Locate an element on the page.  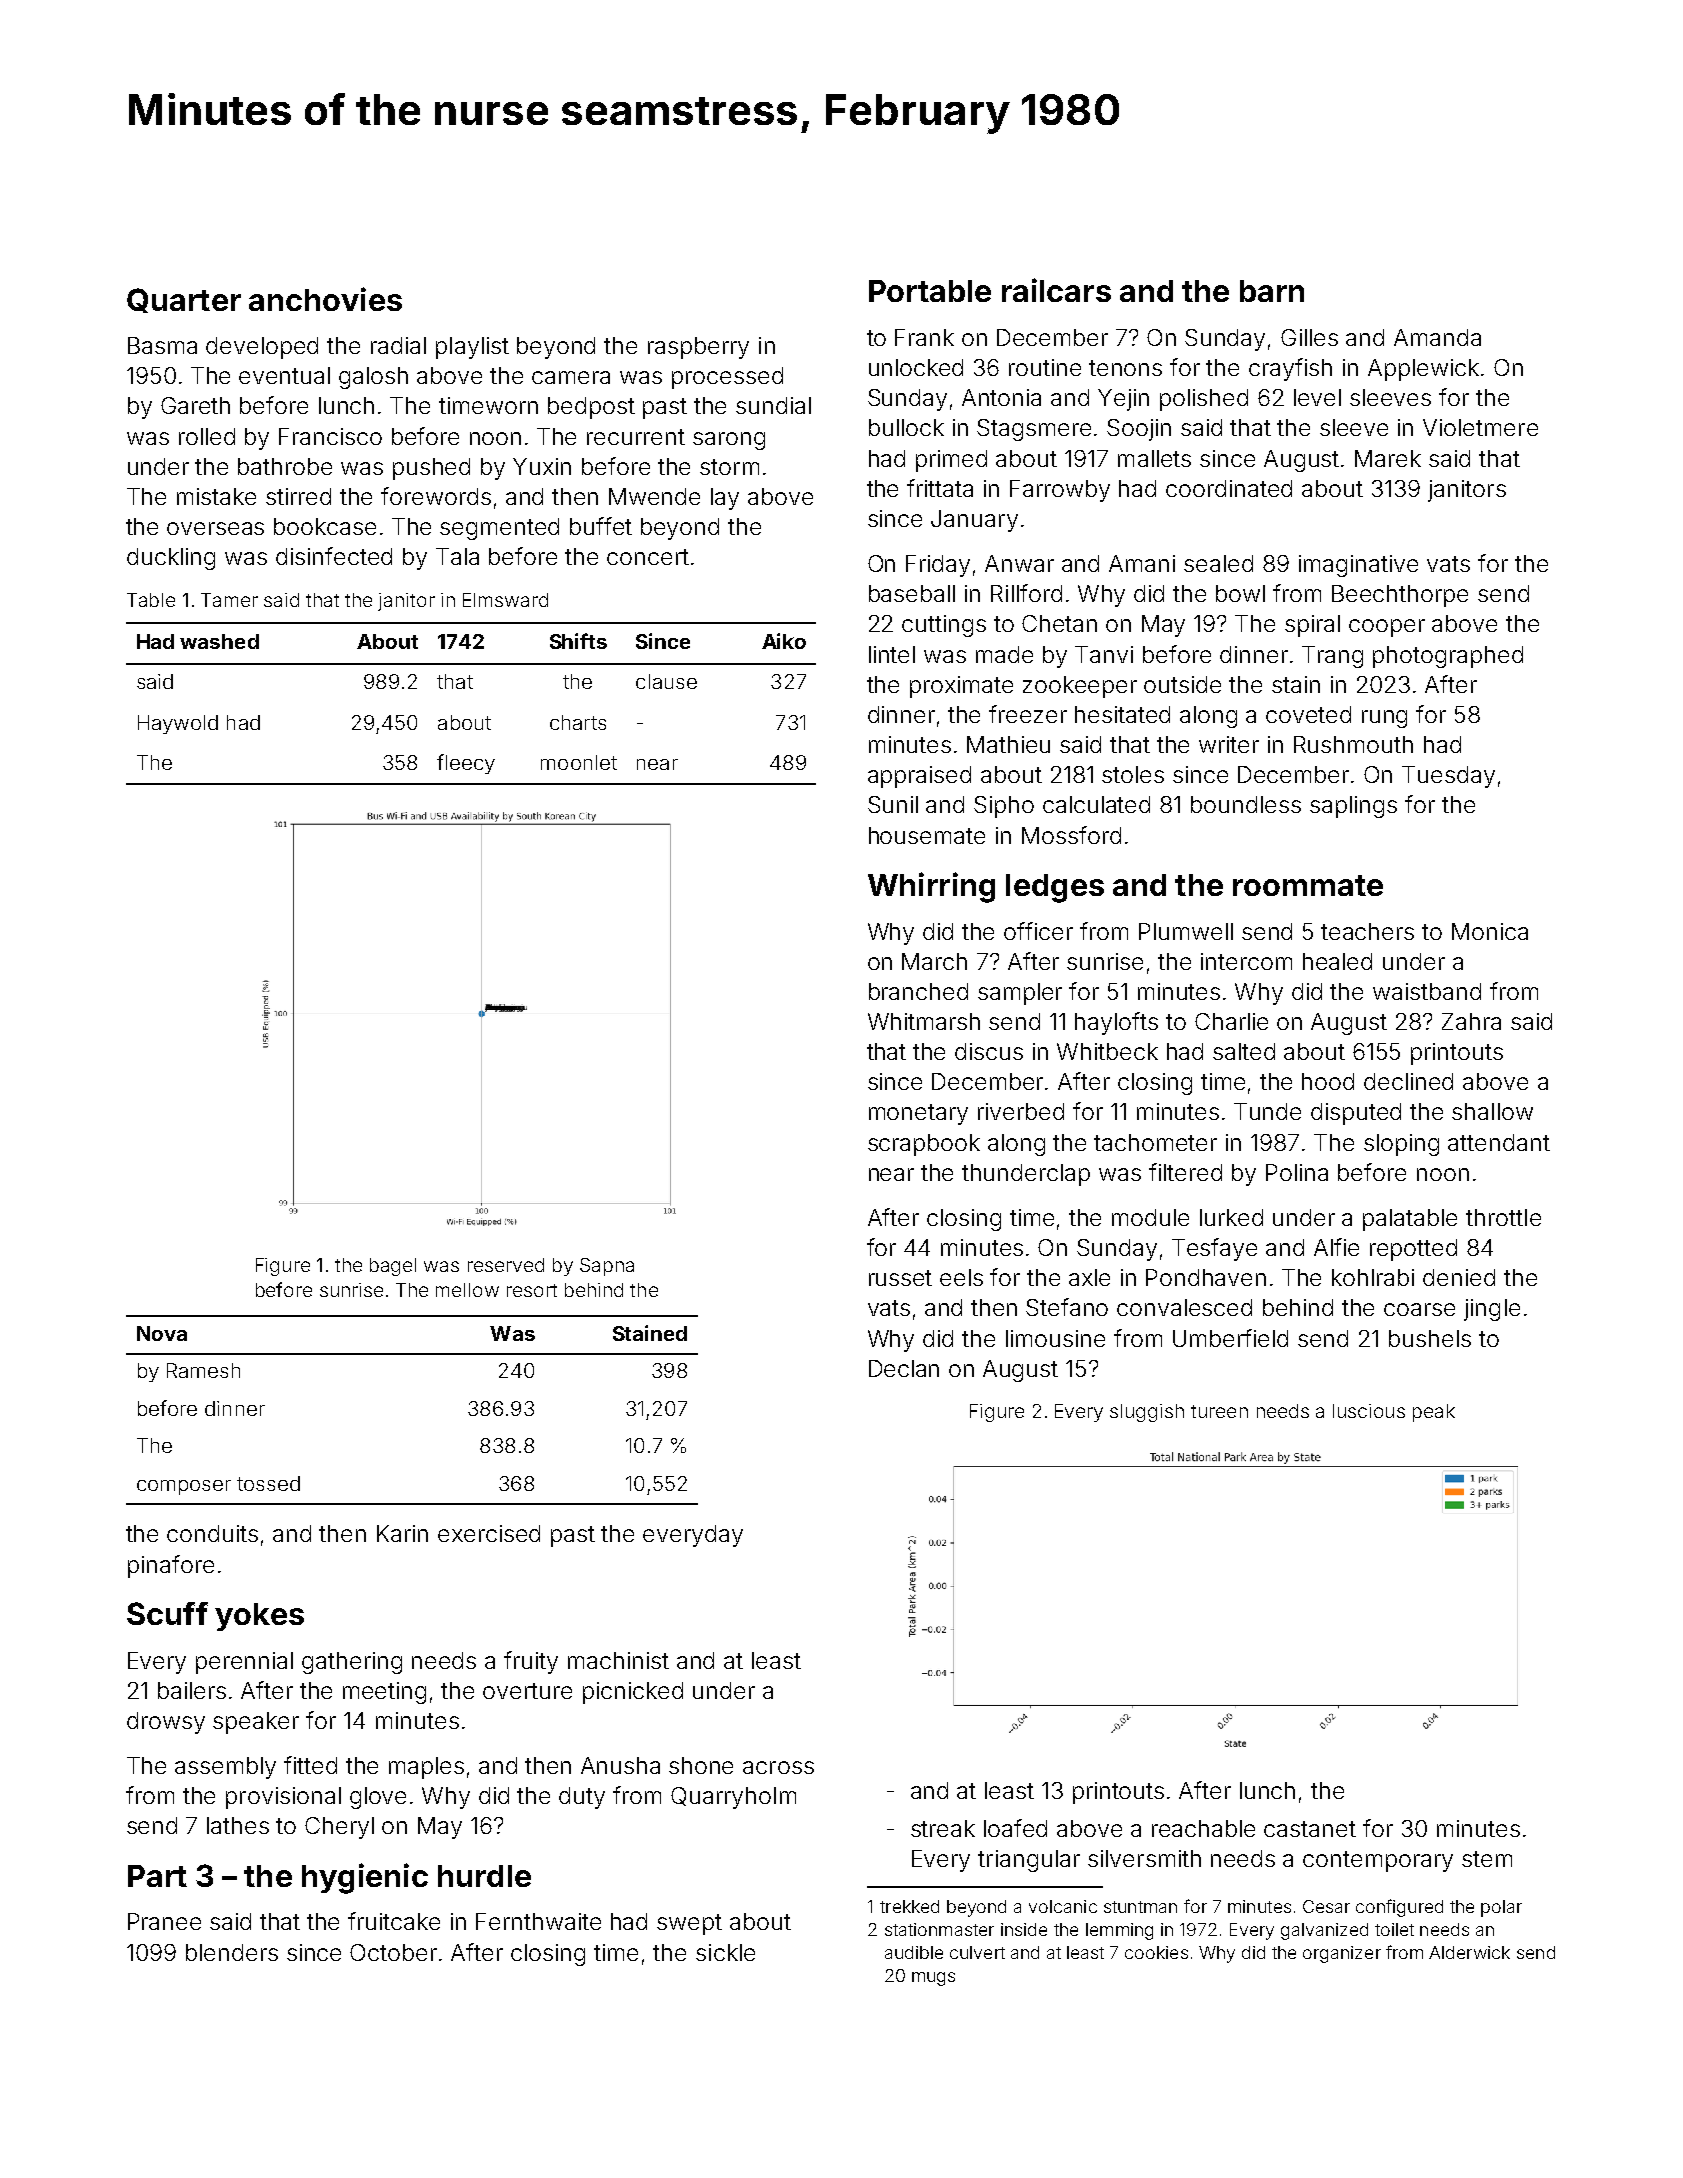
stationmaster is located at coordinates (939, 1929).
